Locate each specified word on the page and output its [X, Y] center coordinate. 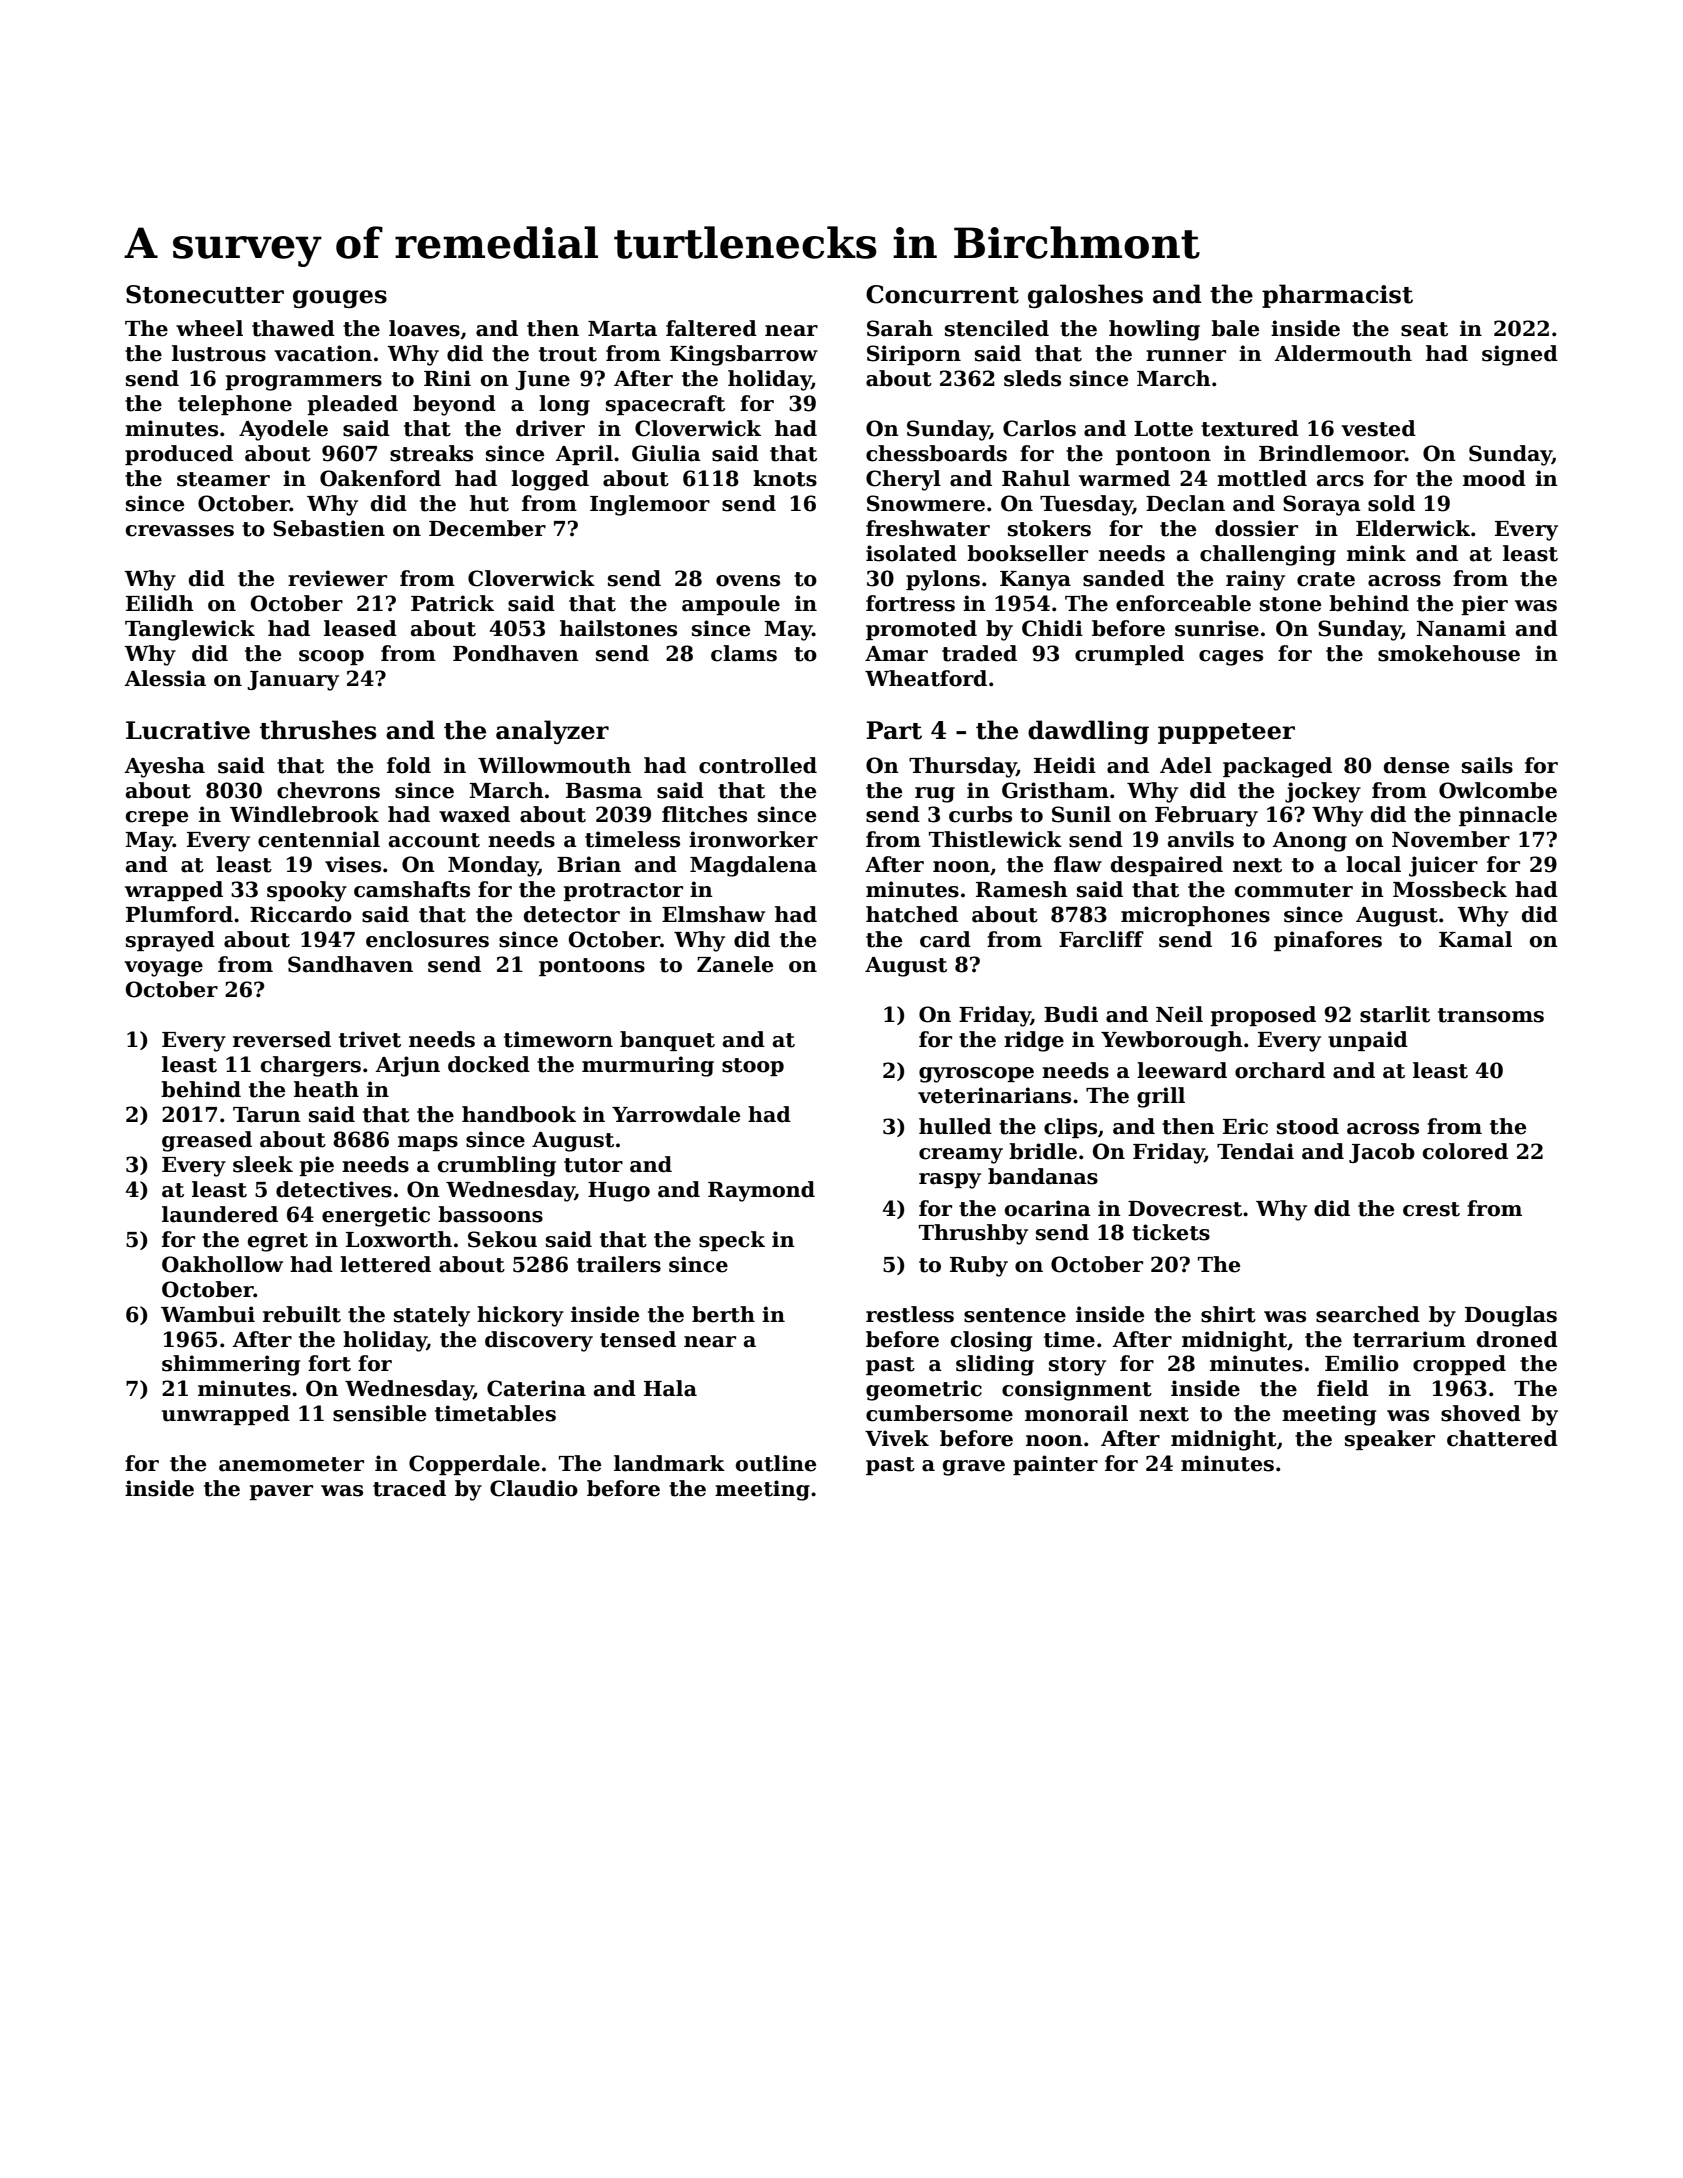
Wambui [208, 1314]
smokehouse [1449, 653]
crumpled [1129, 655]
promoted [921, 630]
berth [723, 1314]
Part [894, 730]
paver [281, 1492]
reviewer [337, 578]
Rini [447, 378]
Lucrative [188, 730]
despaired [1167, 866]
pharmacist [1337, 296]
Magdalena [753, 866]
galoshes [1085, 296]
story [1077, 1366]
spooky [307, 891]
